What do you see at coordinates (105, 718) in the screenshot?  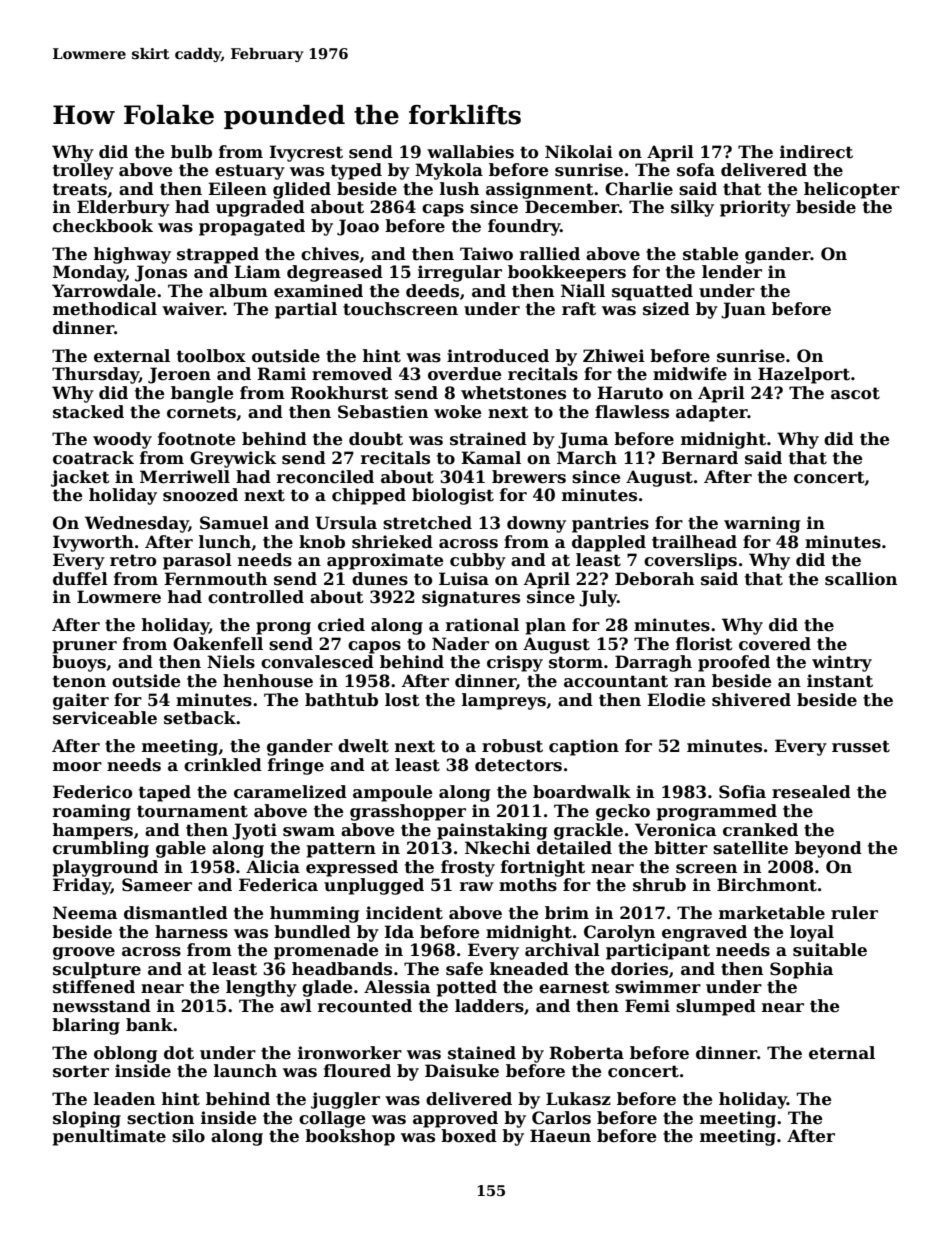 I see `serviceable` at bounding box center [105, 718].
